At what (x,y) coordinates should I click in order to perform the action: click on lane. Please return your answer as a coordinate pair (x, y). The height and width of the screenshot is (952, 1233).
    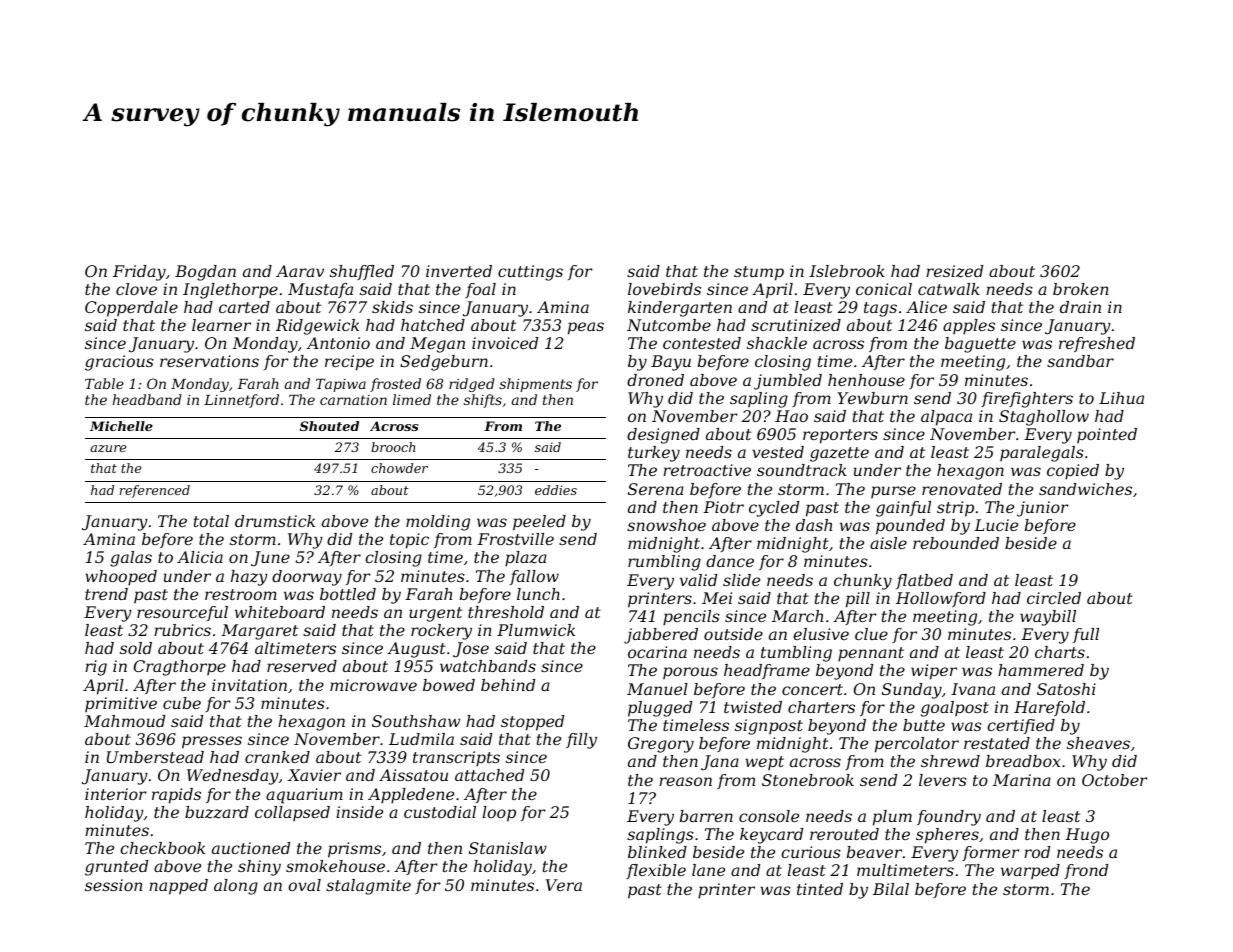
    Looking at the image, I should click on (708, 870).
